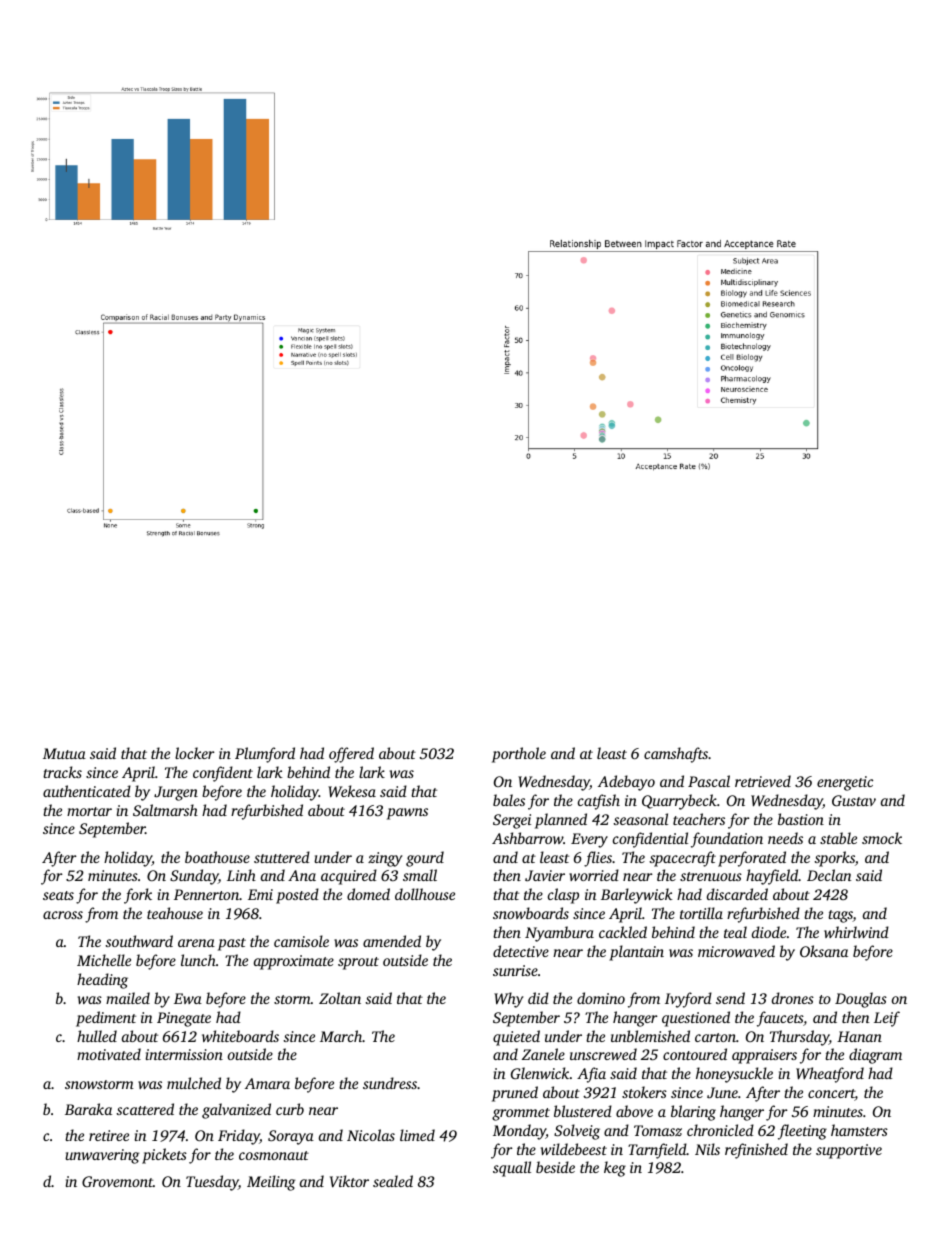  Describe the element at coordinates (512, 821) in the document. I see `Sergei` at that location.
